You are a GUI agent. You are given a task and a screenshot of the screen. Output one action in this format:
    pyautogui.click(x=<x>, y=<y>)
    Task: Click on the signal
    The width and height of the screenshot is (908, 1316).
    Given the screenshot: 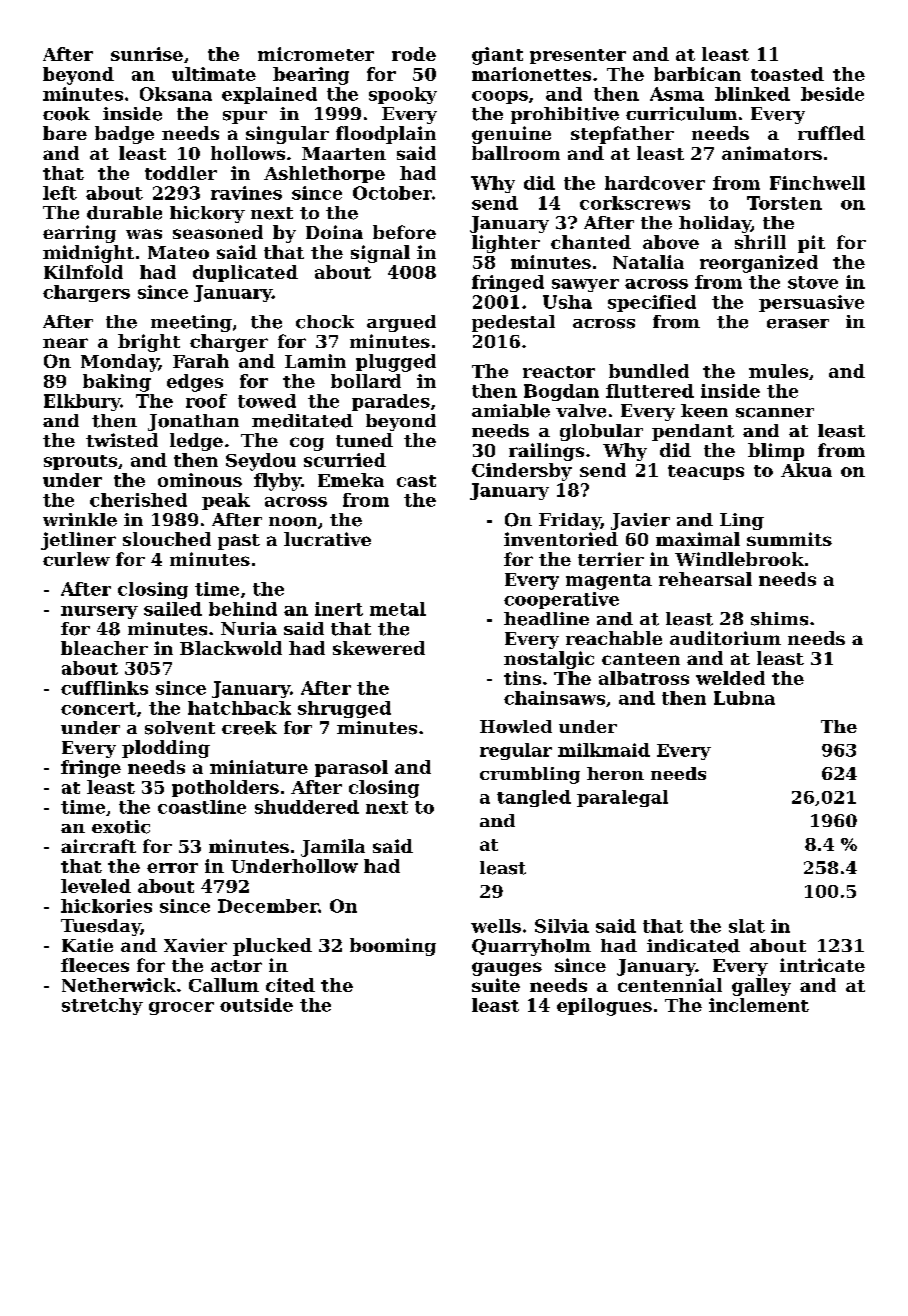 What is the action you would take?
    pyautogui.click(x=380, y=254)
